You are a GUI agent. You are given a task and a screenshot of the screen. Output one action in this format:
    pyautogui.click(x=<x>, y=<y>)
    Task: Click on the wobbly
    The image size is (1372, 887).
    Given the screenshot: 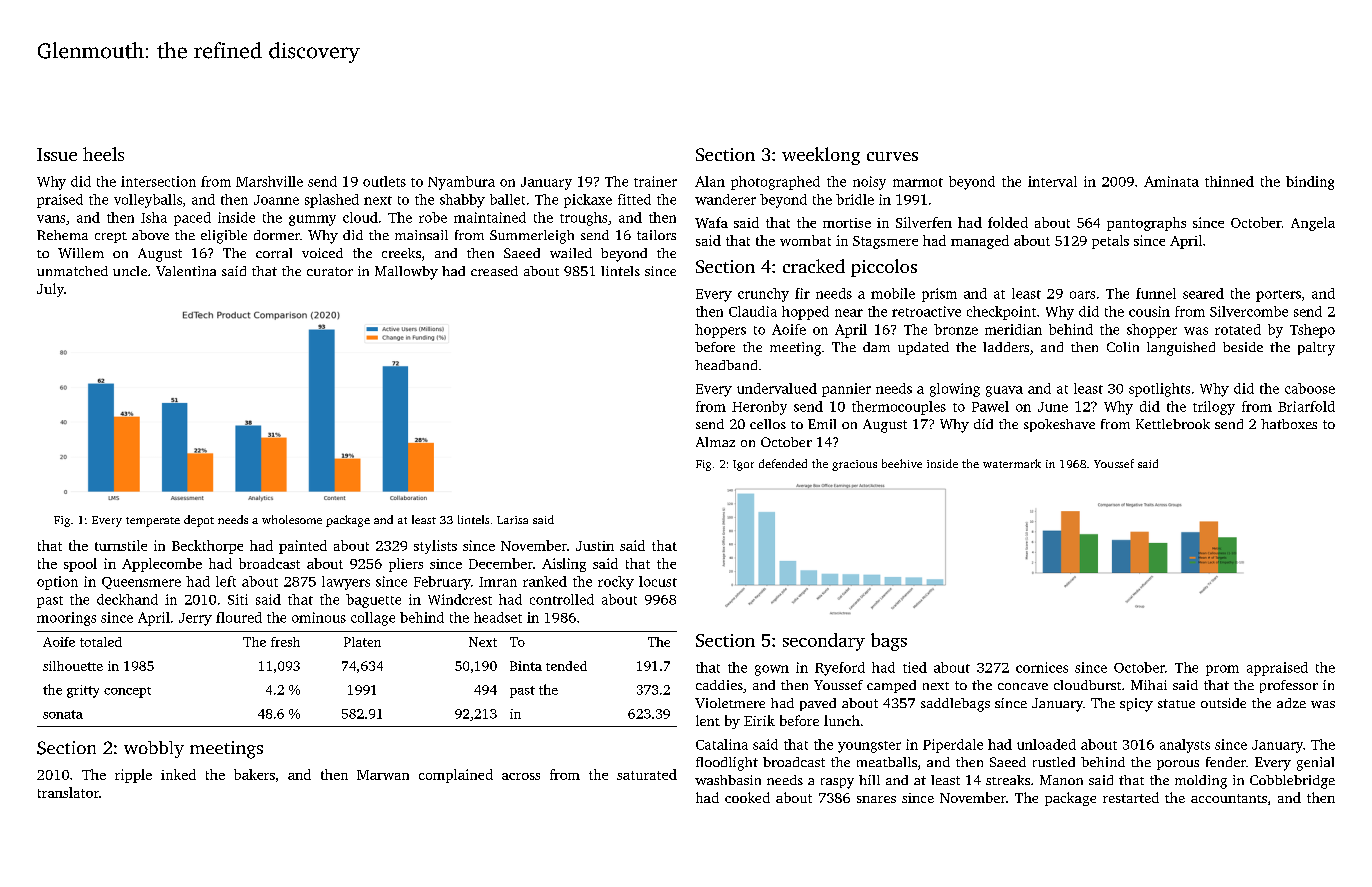 What is the action you would take?
    pyautogui.click(x=154, y=749)
